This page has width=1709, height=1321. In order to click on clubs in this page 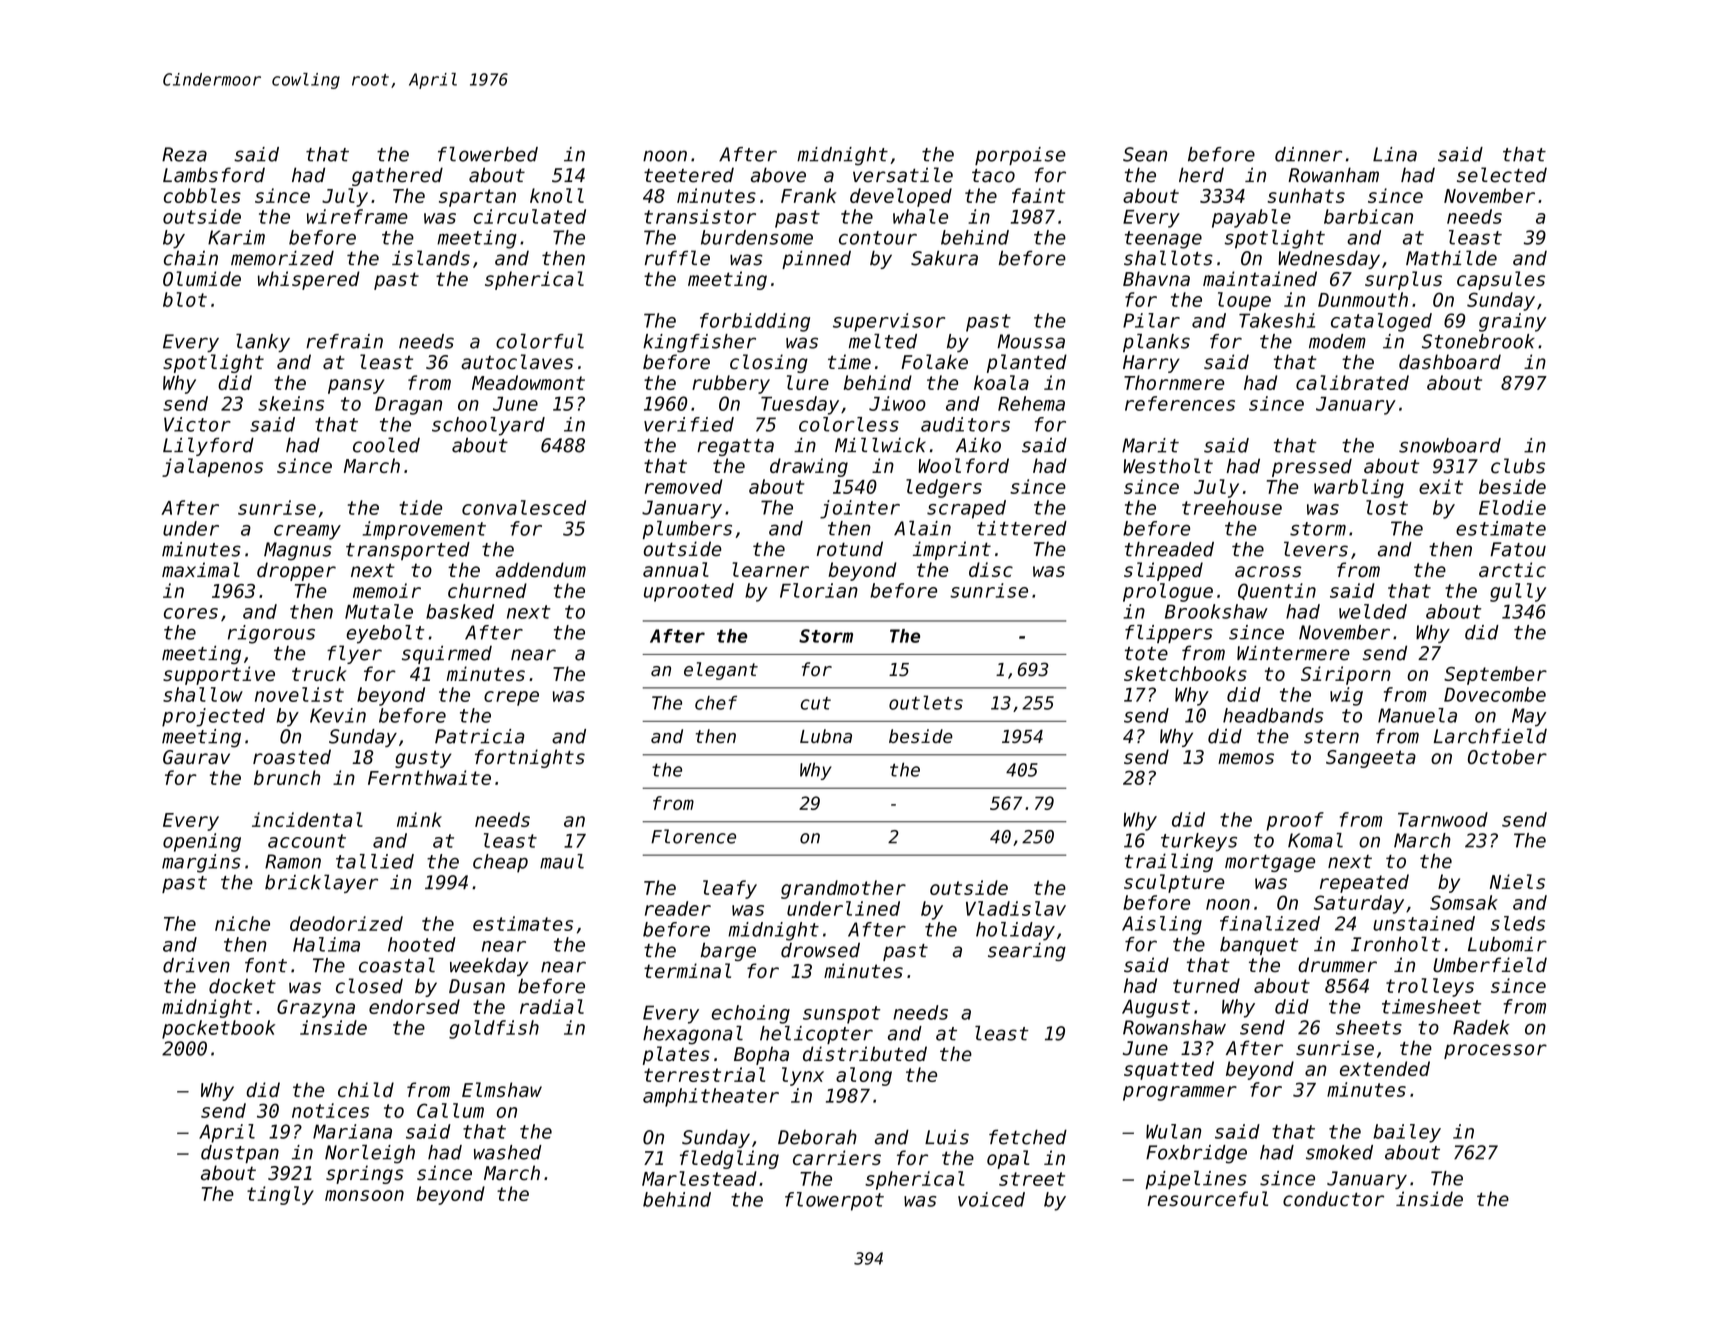, I will do `click(1518, 466)`.
